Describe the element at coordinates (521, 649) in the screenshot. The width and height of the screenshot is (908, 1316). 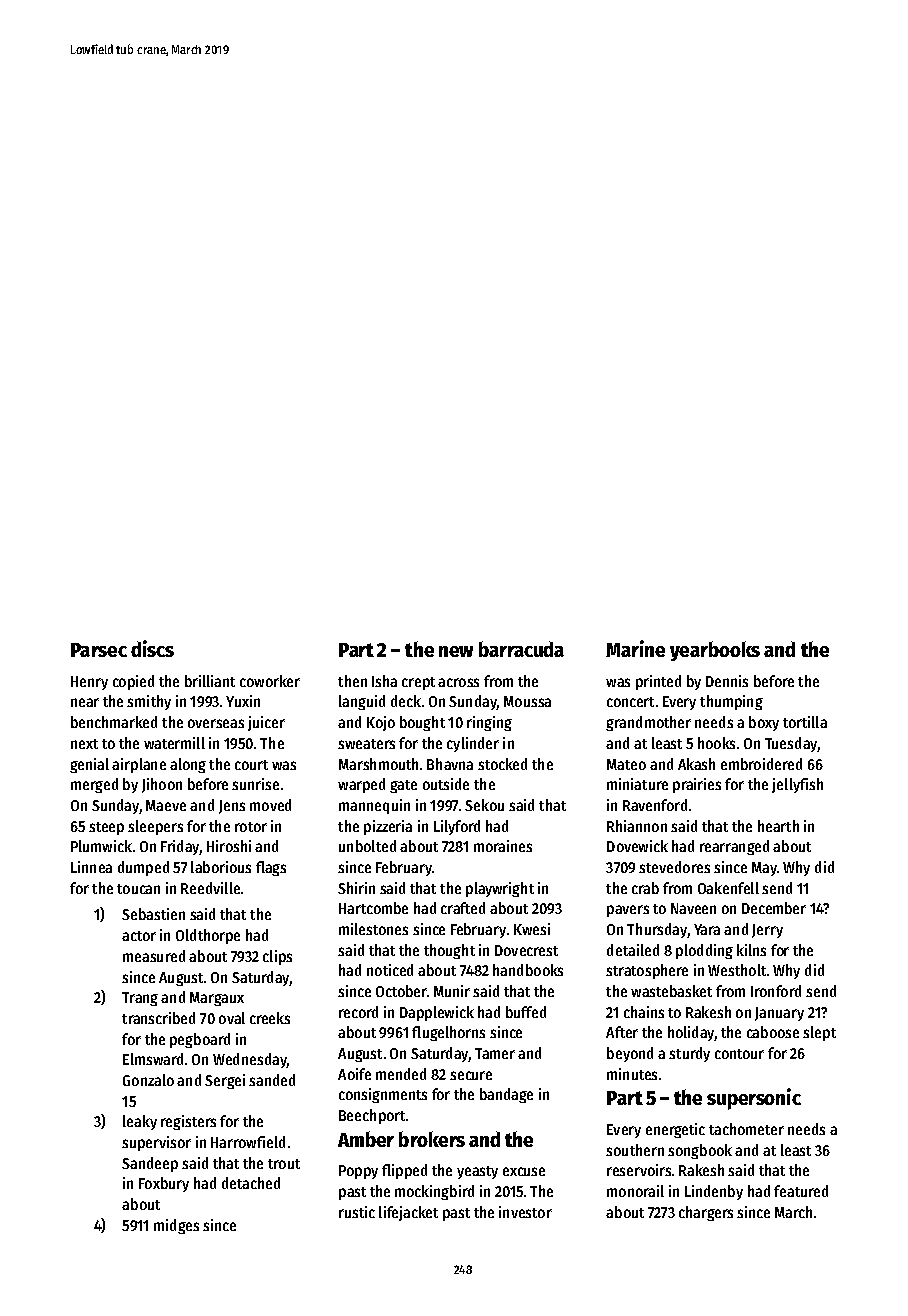
I see `barracuda` at that location.
